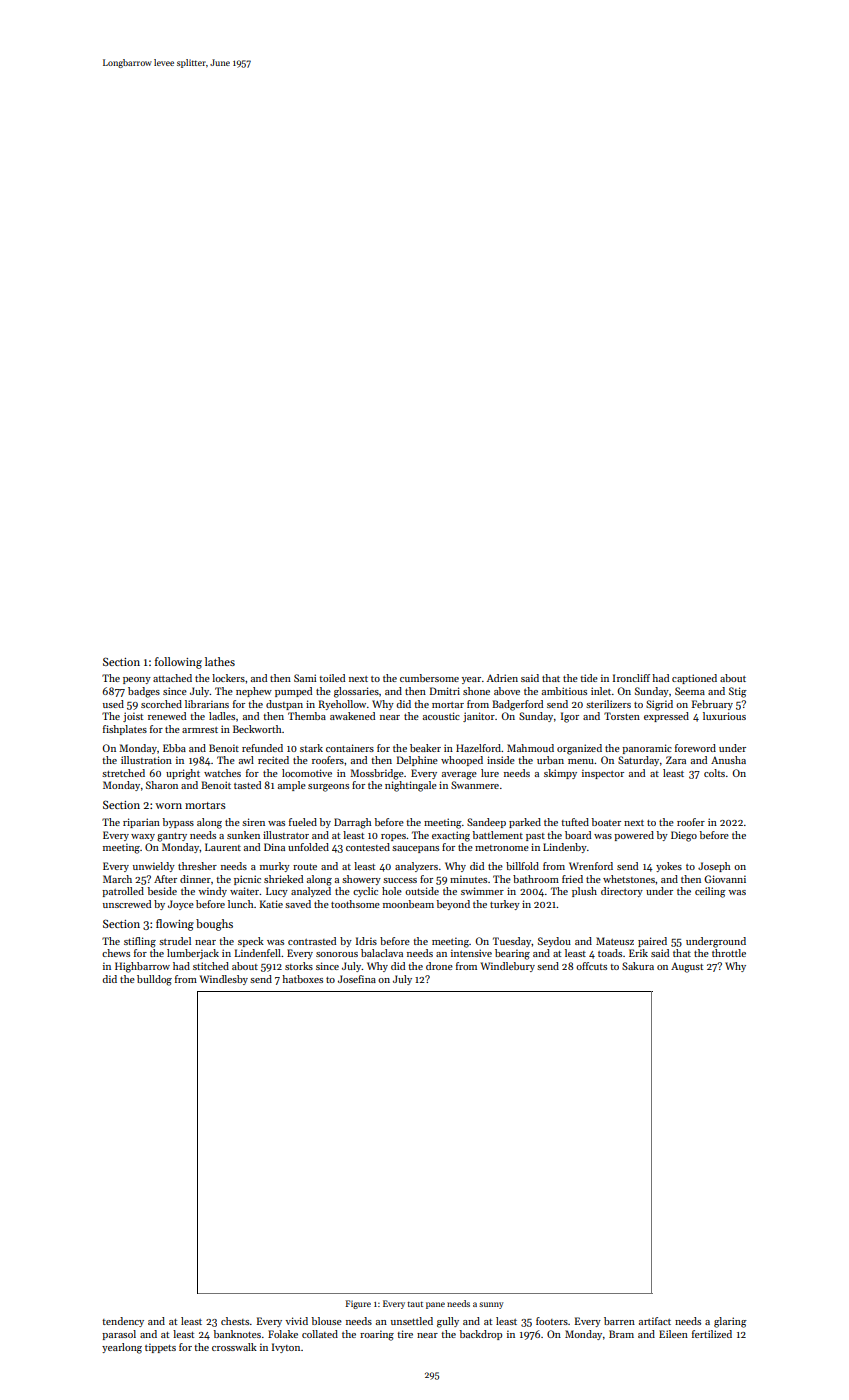 This screenshot has width=849, height=1400. What do you see at coordinates (655, 1321) in the screenshot?
I see `artifact` at bounding box center [655, 1321].
